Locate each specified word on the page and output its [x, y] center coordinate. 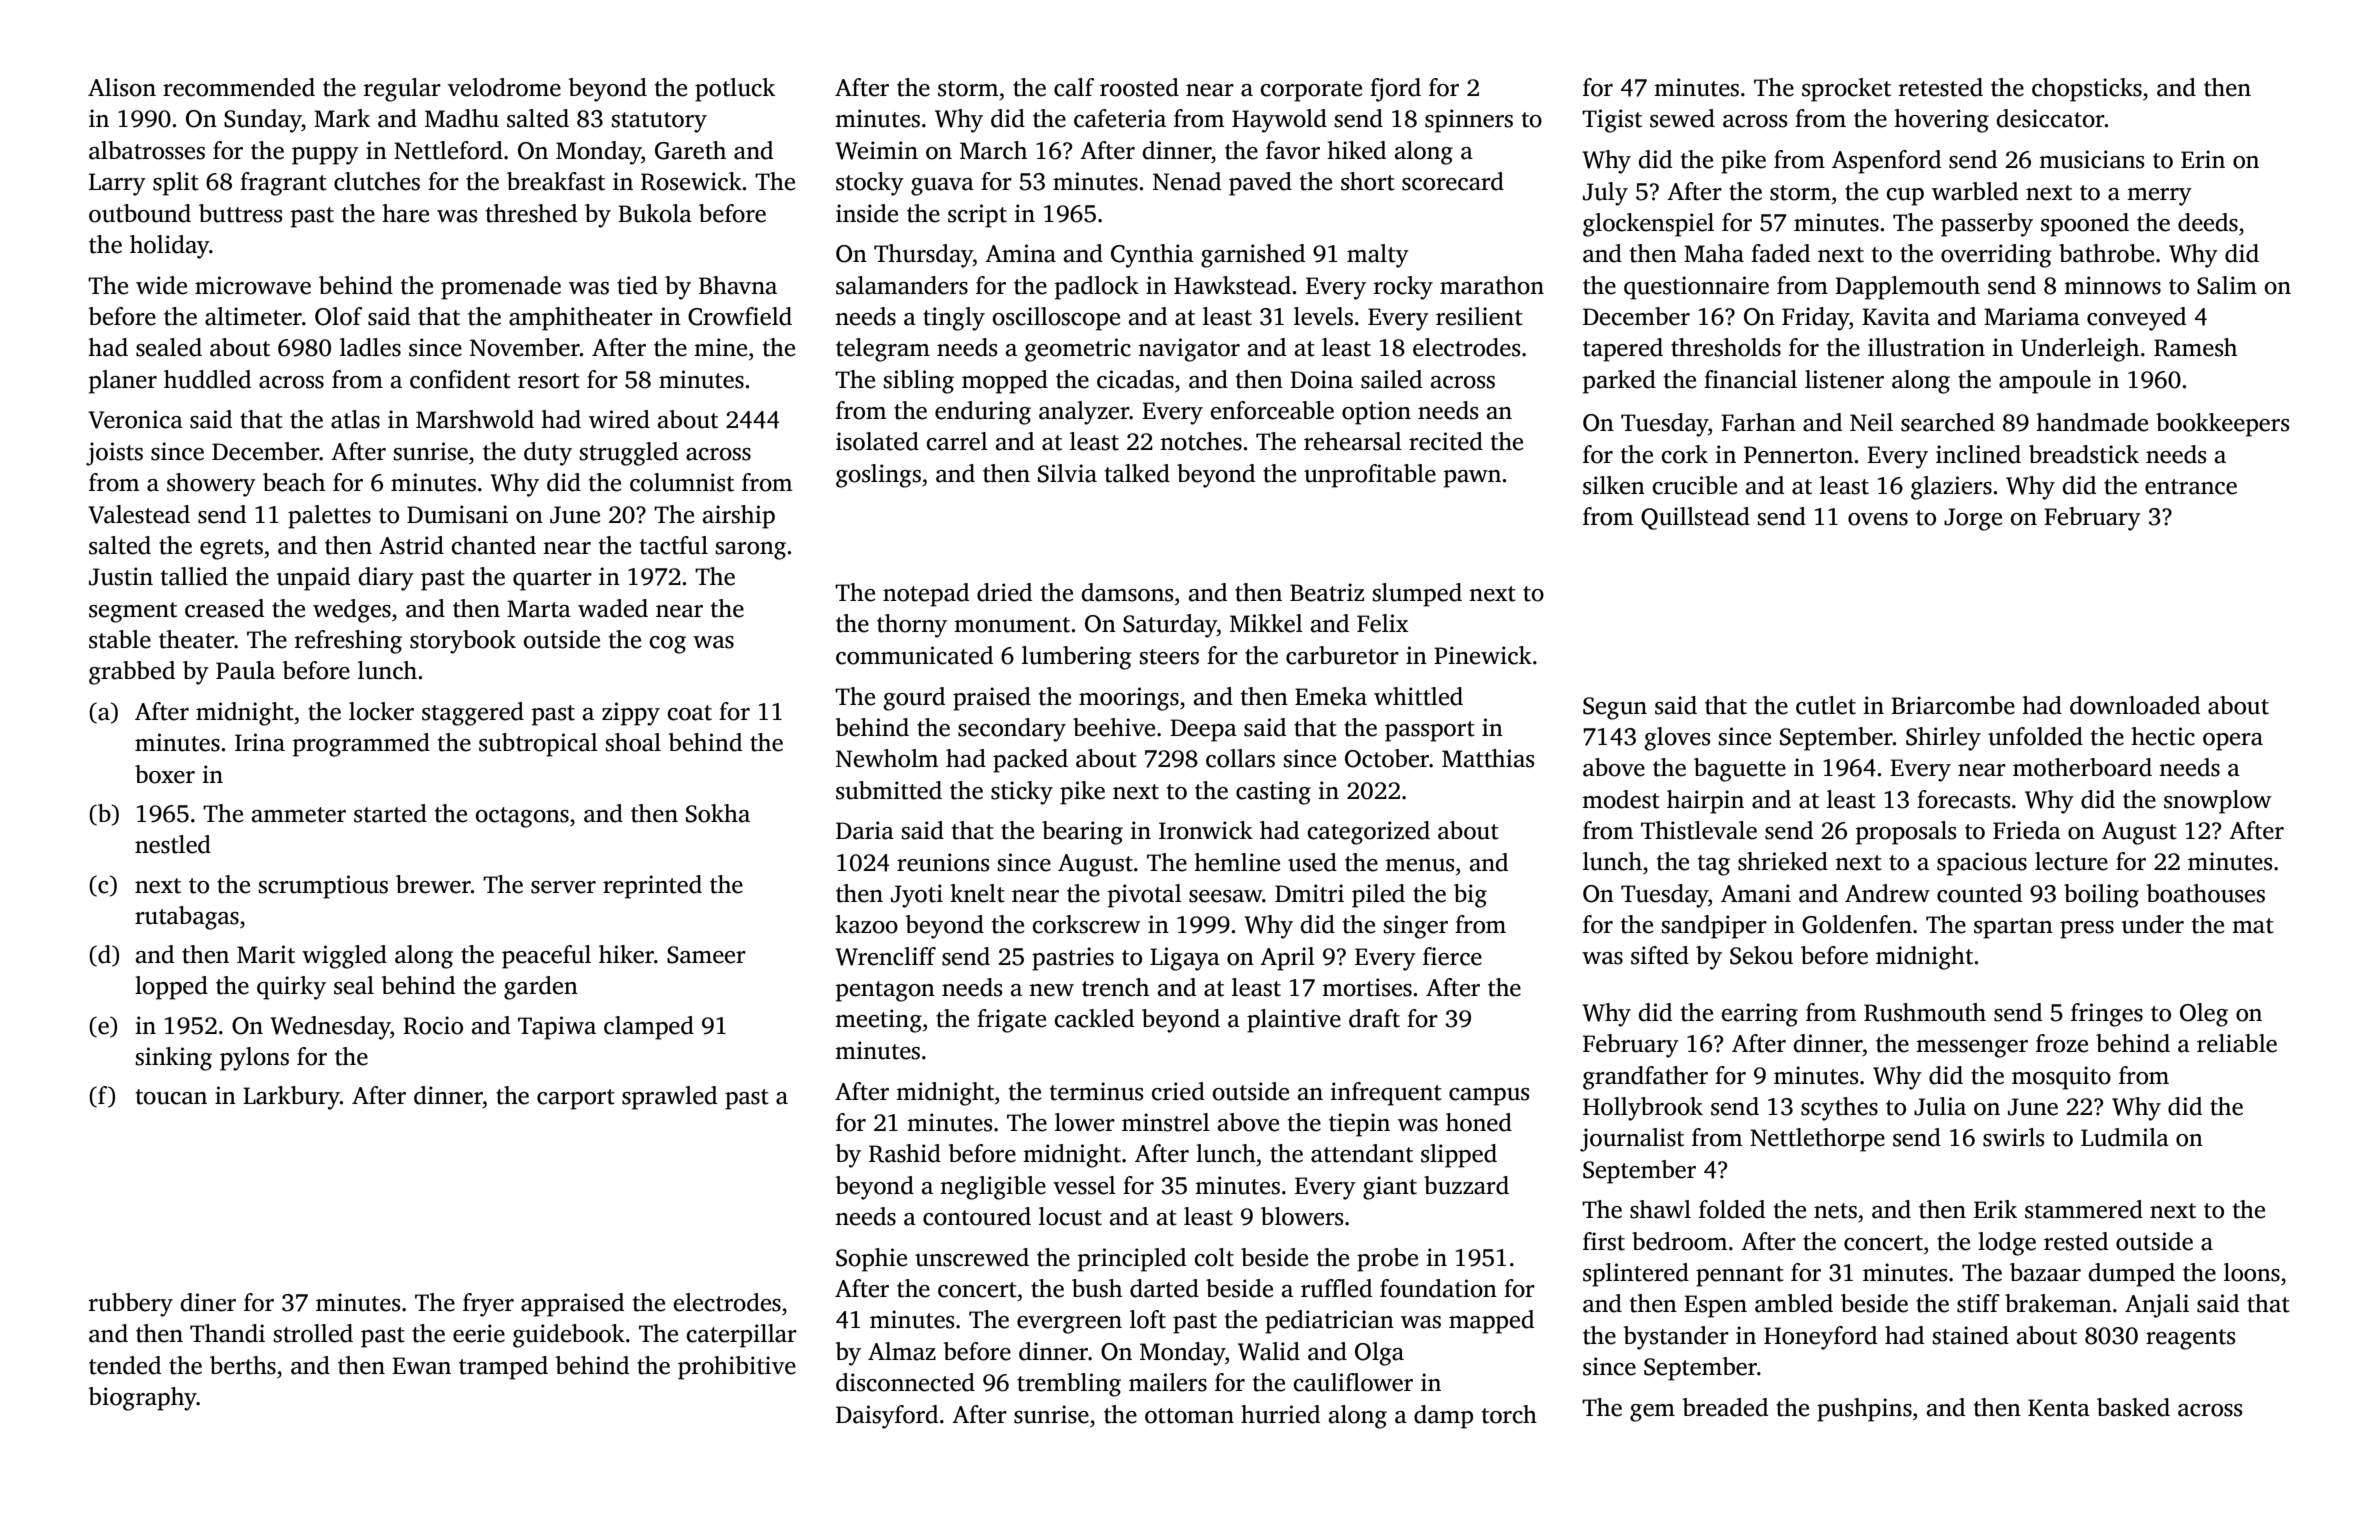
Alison [122, 87]
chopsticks [2087, 90]
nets [1835, 1211]
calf [1074, 87]
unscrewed [972, 1257]
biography [142, 1399]
